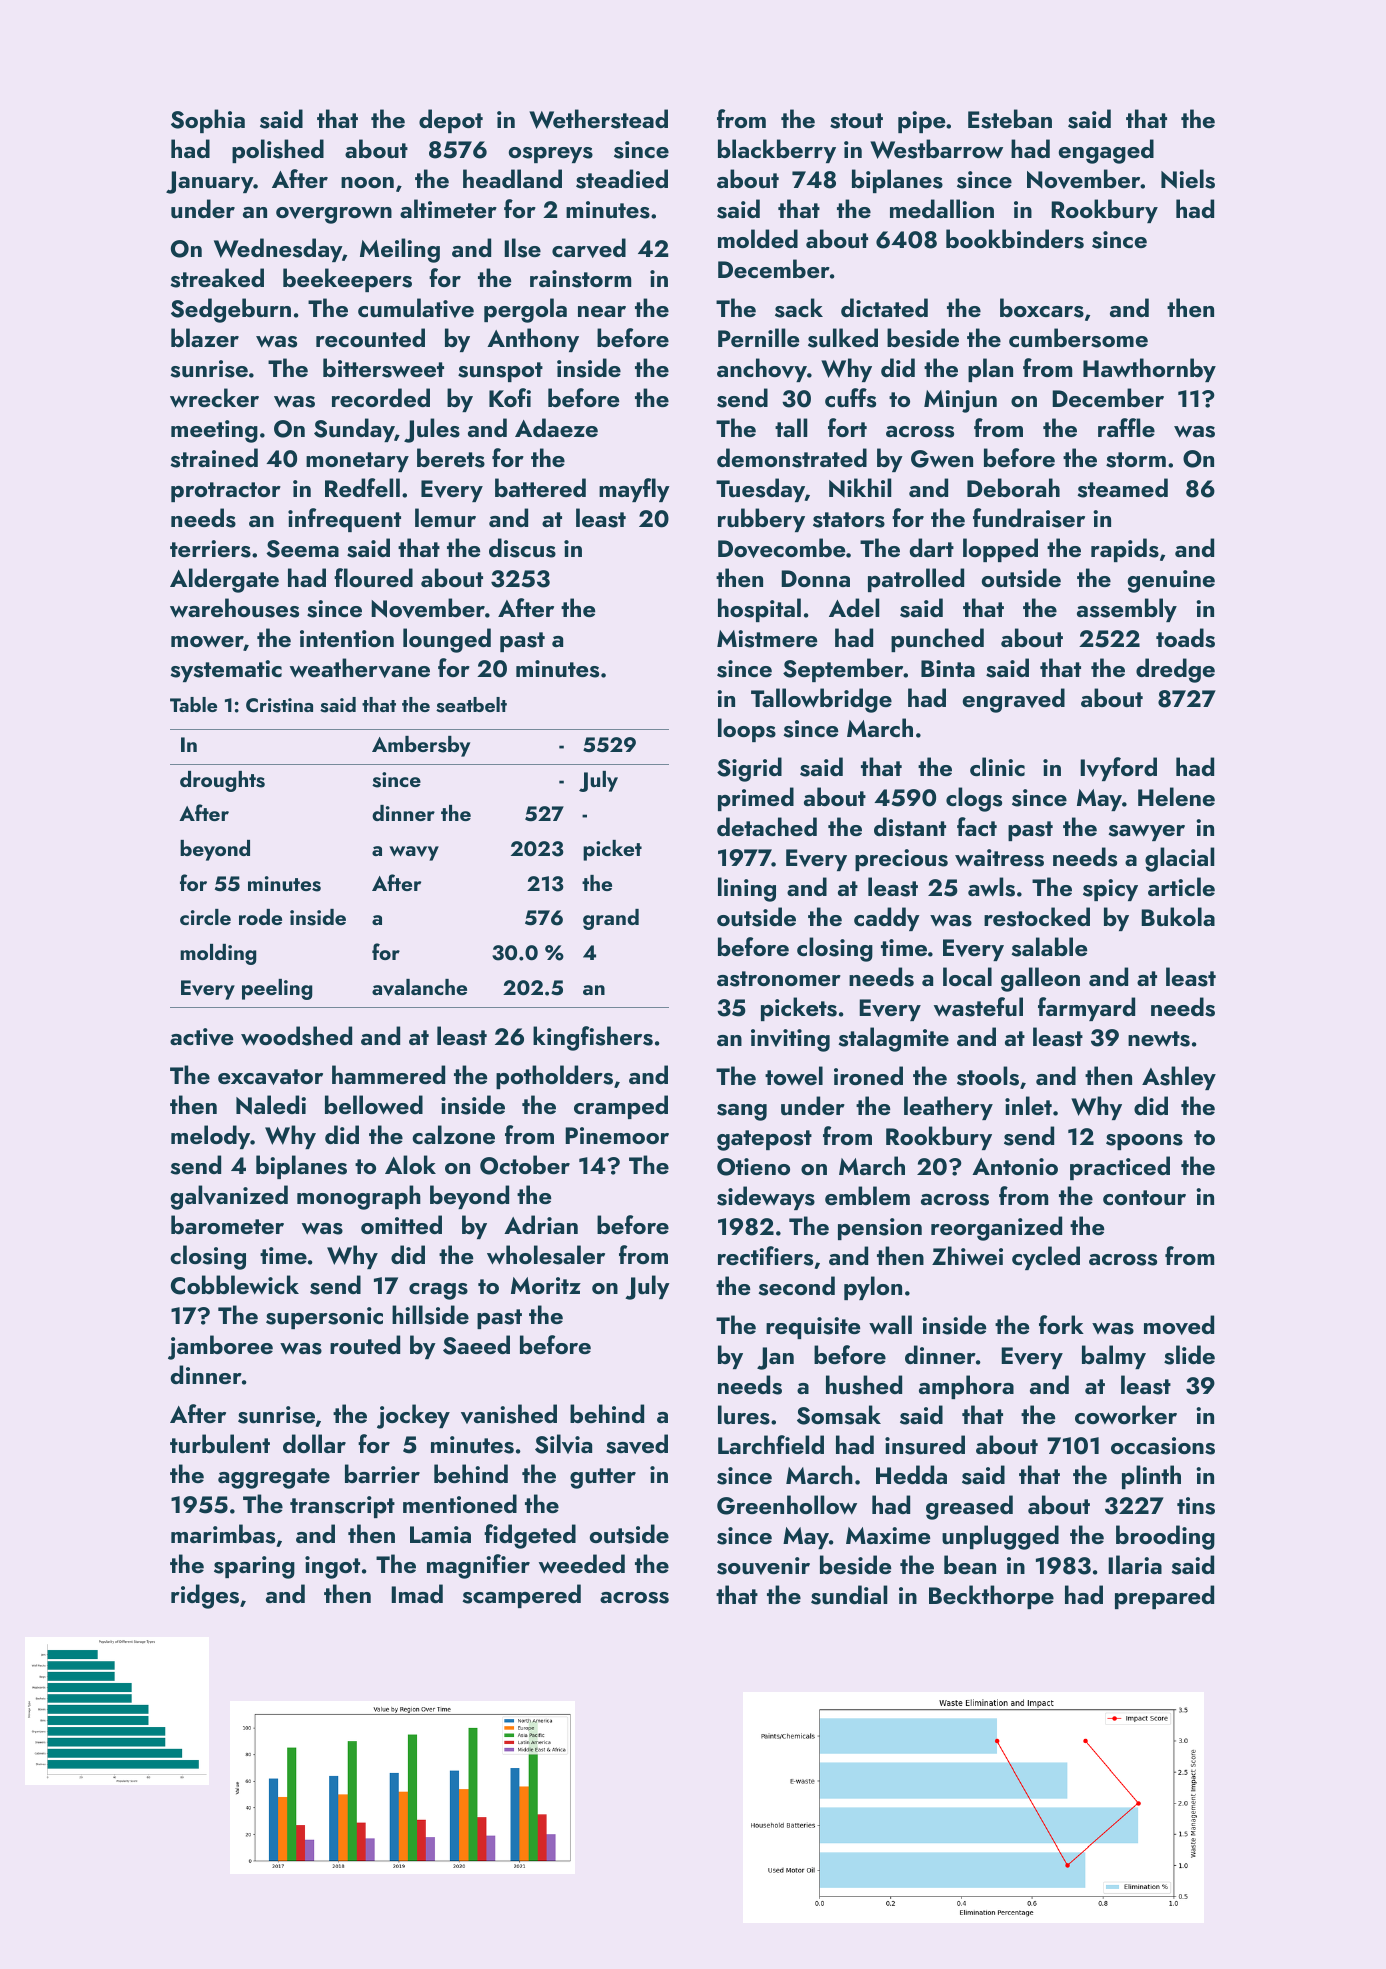  Describe the element at coordinates (762, 370) in the screenshot. I see `anchovy` at that location.
